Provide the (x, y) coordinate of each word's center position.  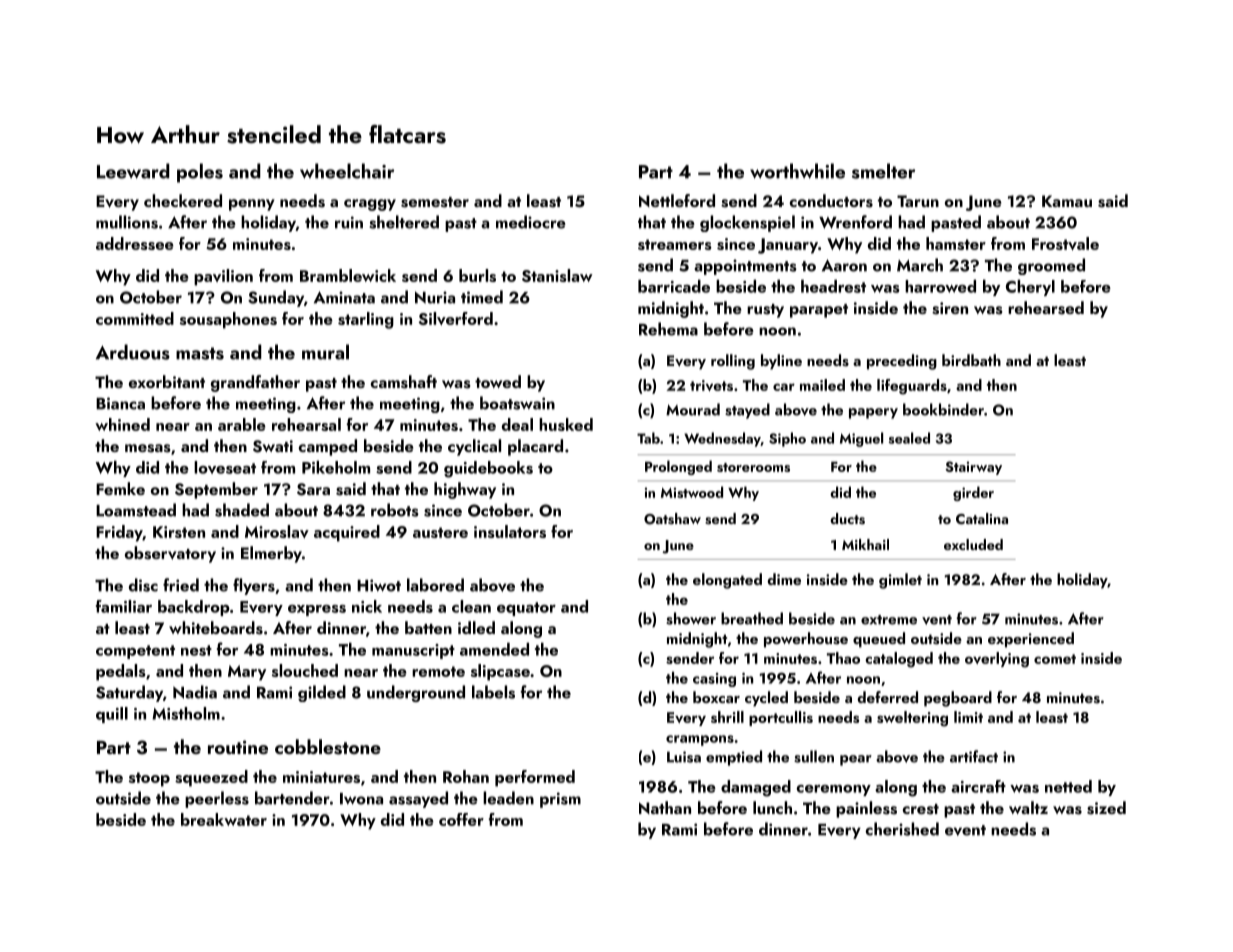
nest (196, 650)
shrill (727, 717)
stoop (149, 779)
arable (242, 424)
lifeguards (912, 387)
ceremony (833, 790)
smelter (883, 171)
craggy (370, 205)
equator (526, 609)
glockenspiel (747, 223)
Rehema (668, 329)
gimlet (900, 581)
